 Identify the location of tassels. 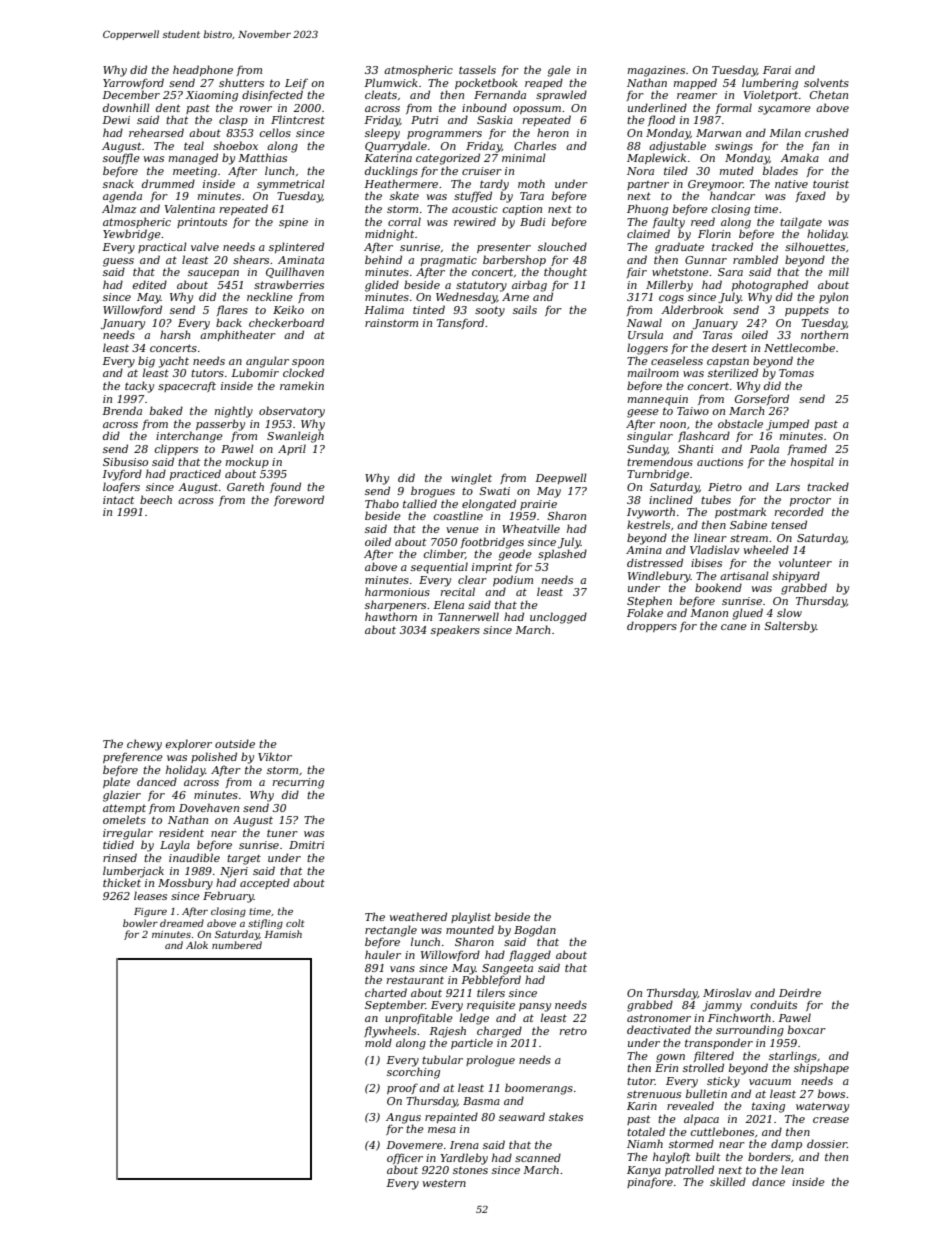
(477, 69).
